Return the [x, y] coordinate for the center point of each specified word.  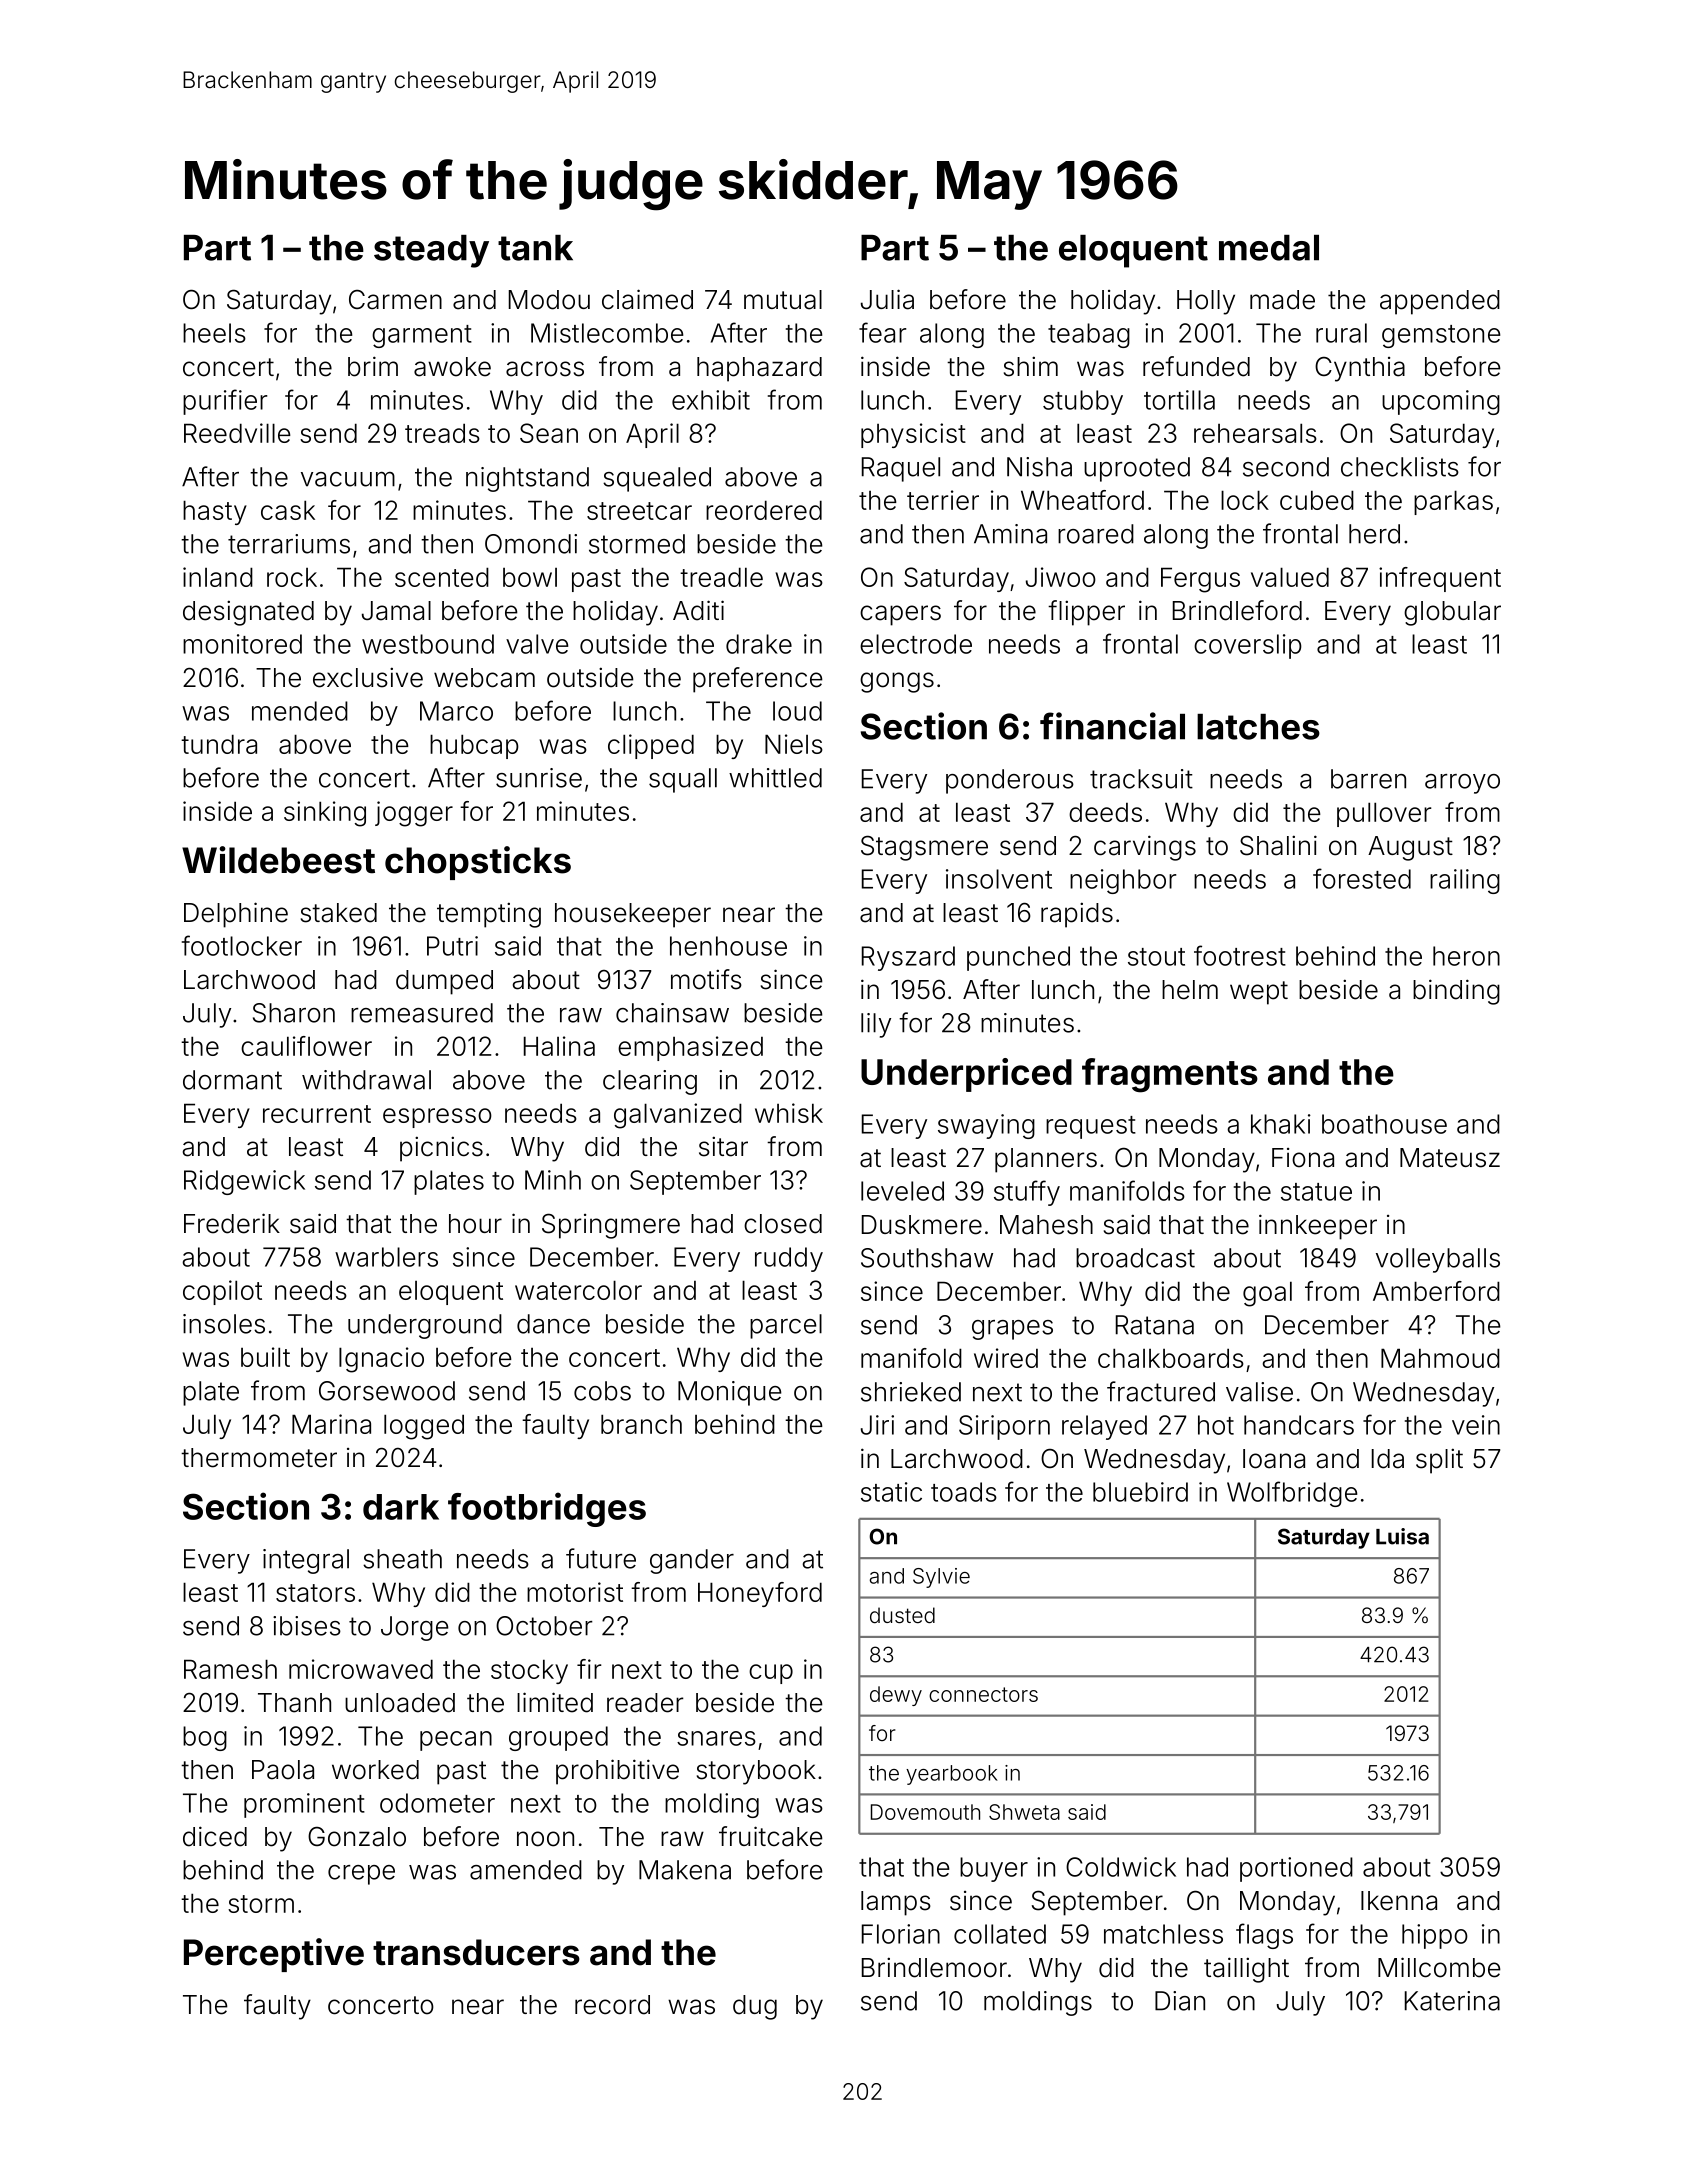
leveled [902, 1191]
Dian [1180, 2001]
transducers [476, 1952]
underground [425, 1326]
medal [1269, 248]
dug [755, 2007]
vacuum [348, 479]
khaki [1281, 1124]
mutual [783, 300]
